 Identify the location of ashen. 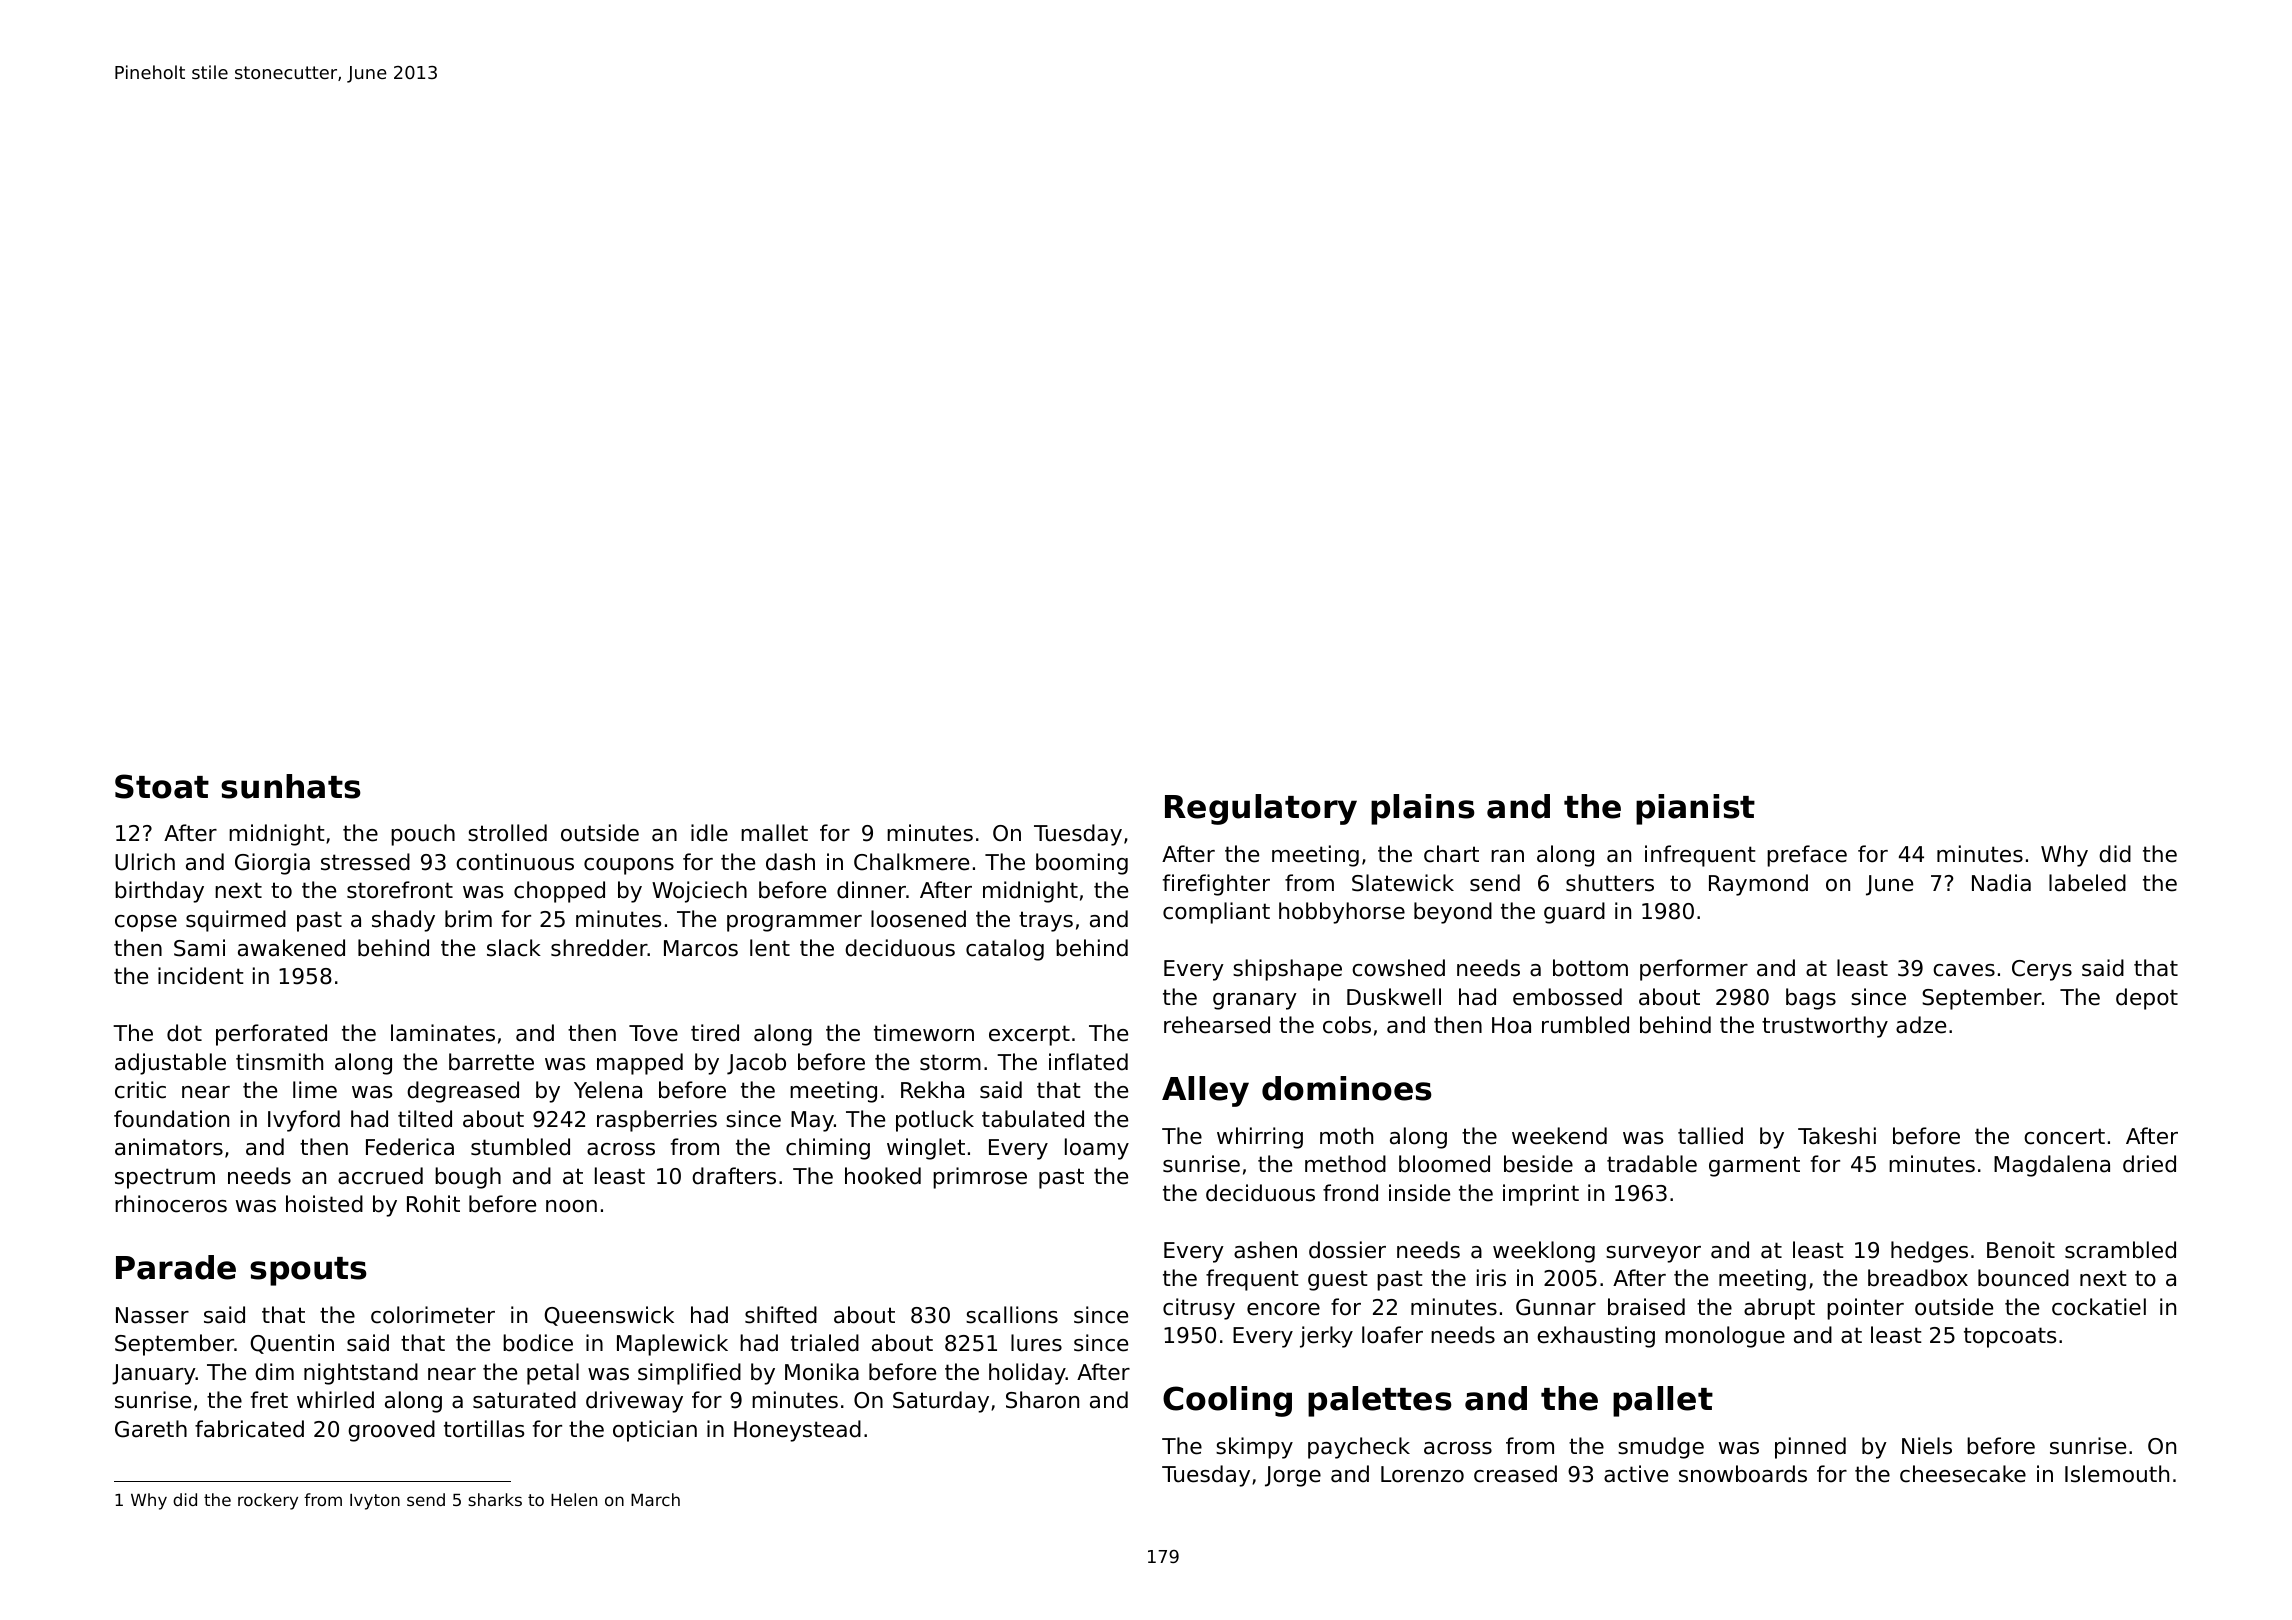
(1265, 1250).
